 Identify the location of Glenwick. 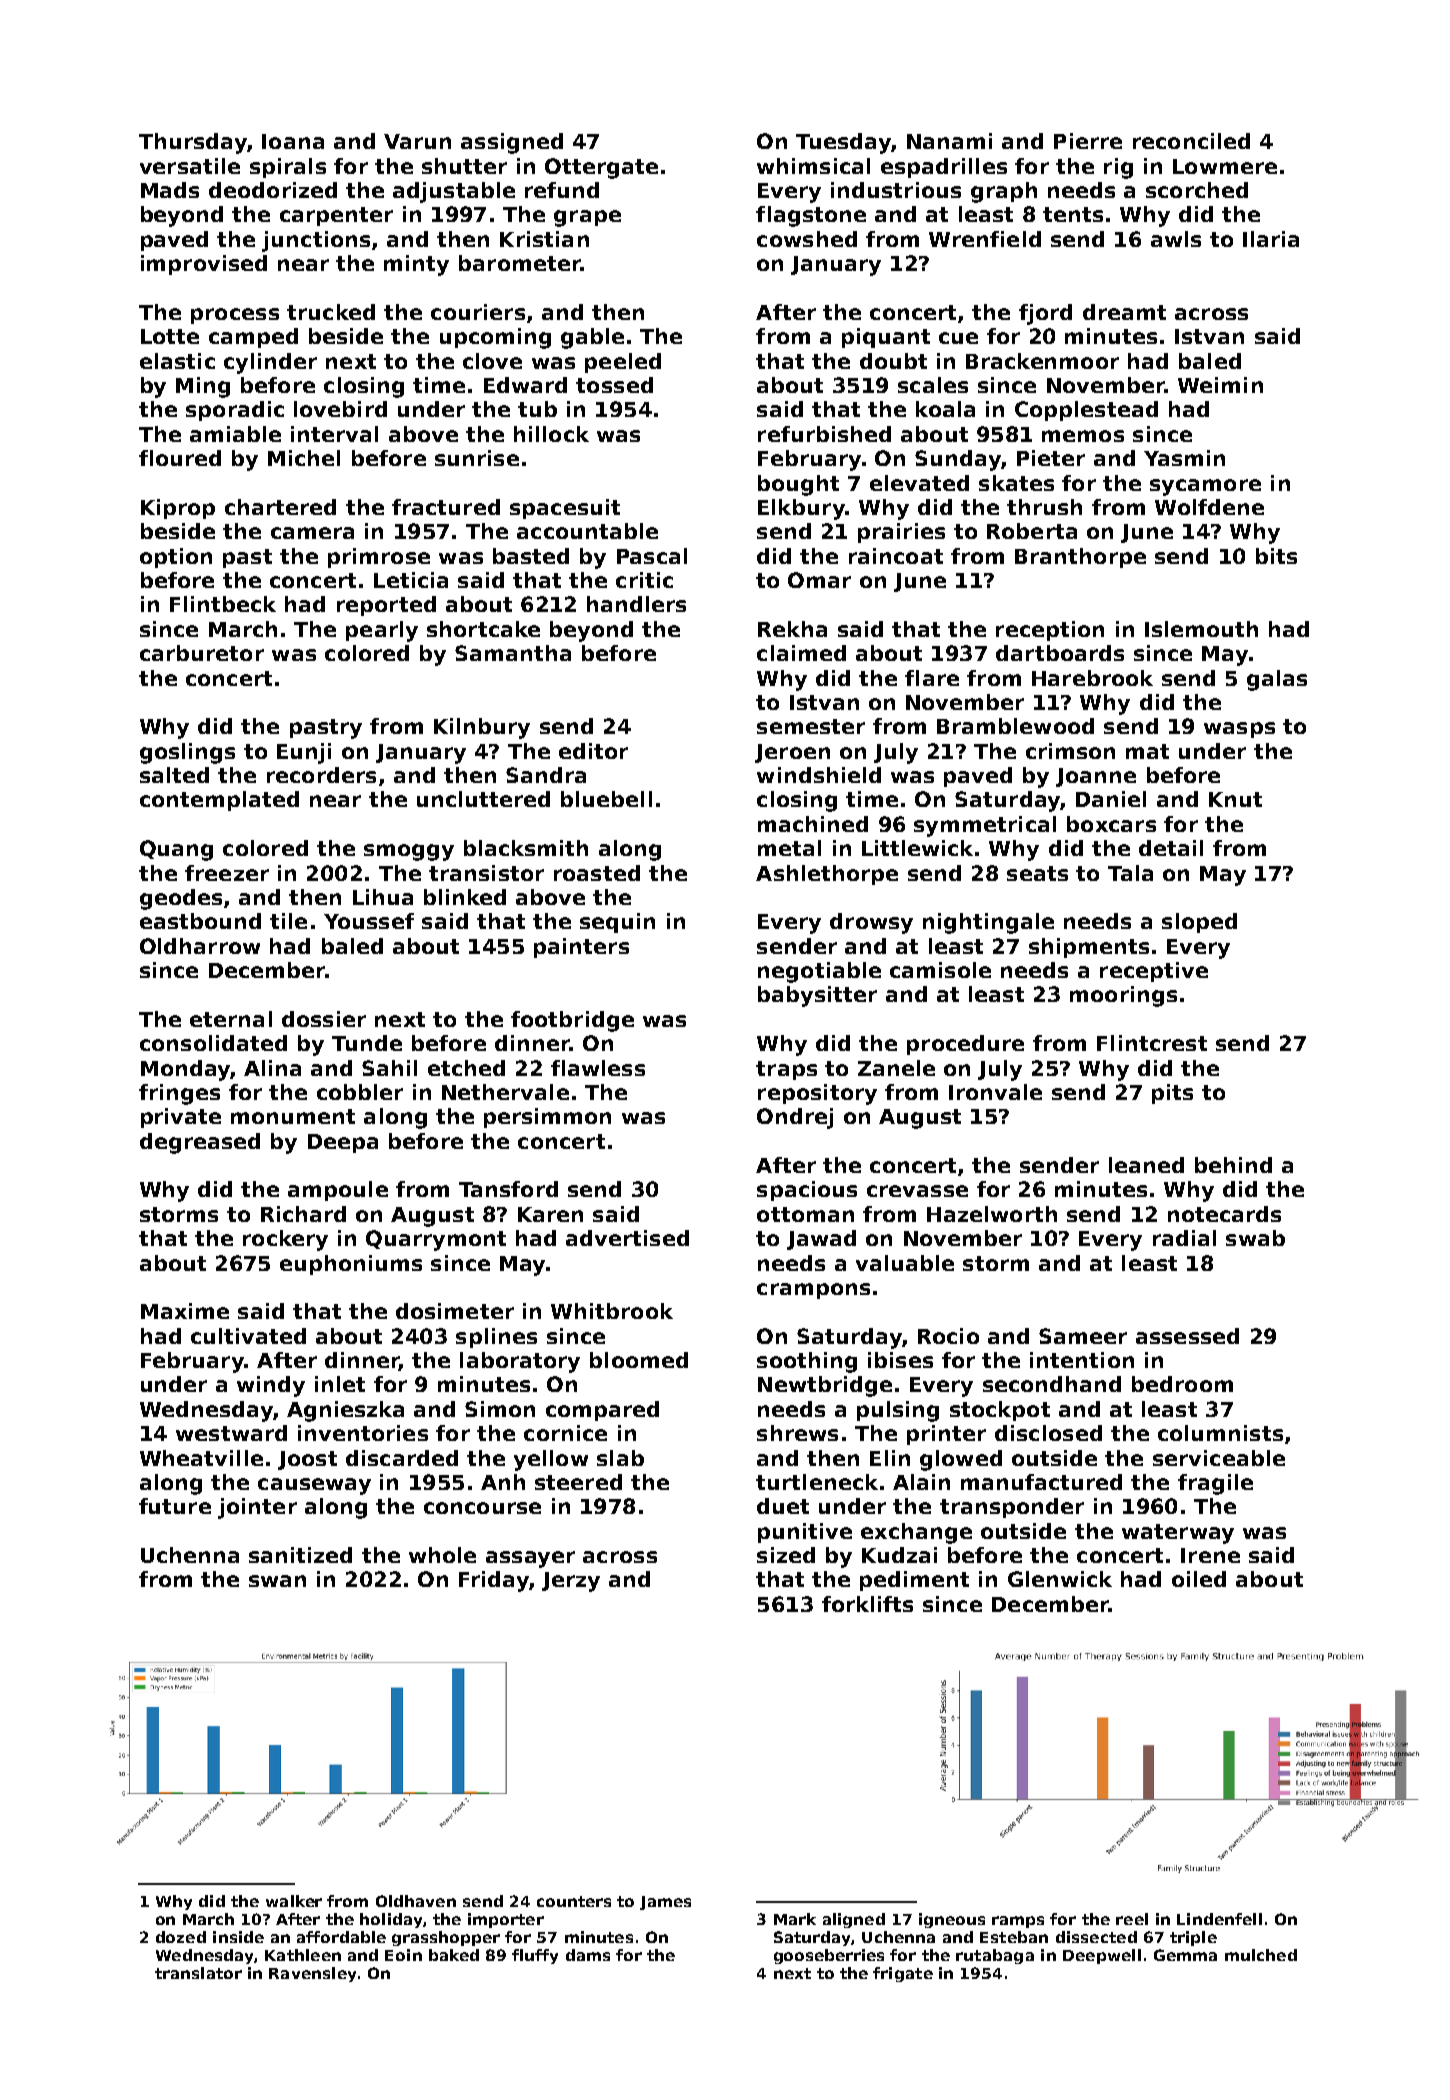
(1060, 1579).
